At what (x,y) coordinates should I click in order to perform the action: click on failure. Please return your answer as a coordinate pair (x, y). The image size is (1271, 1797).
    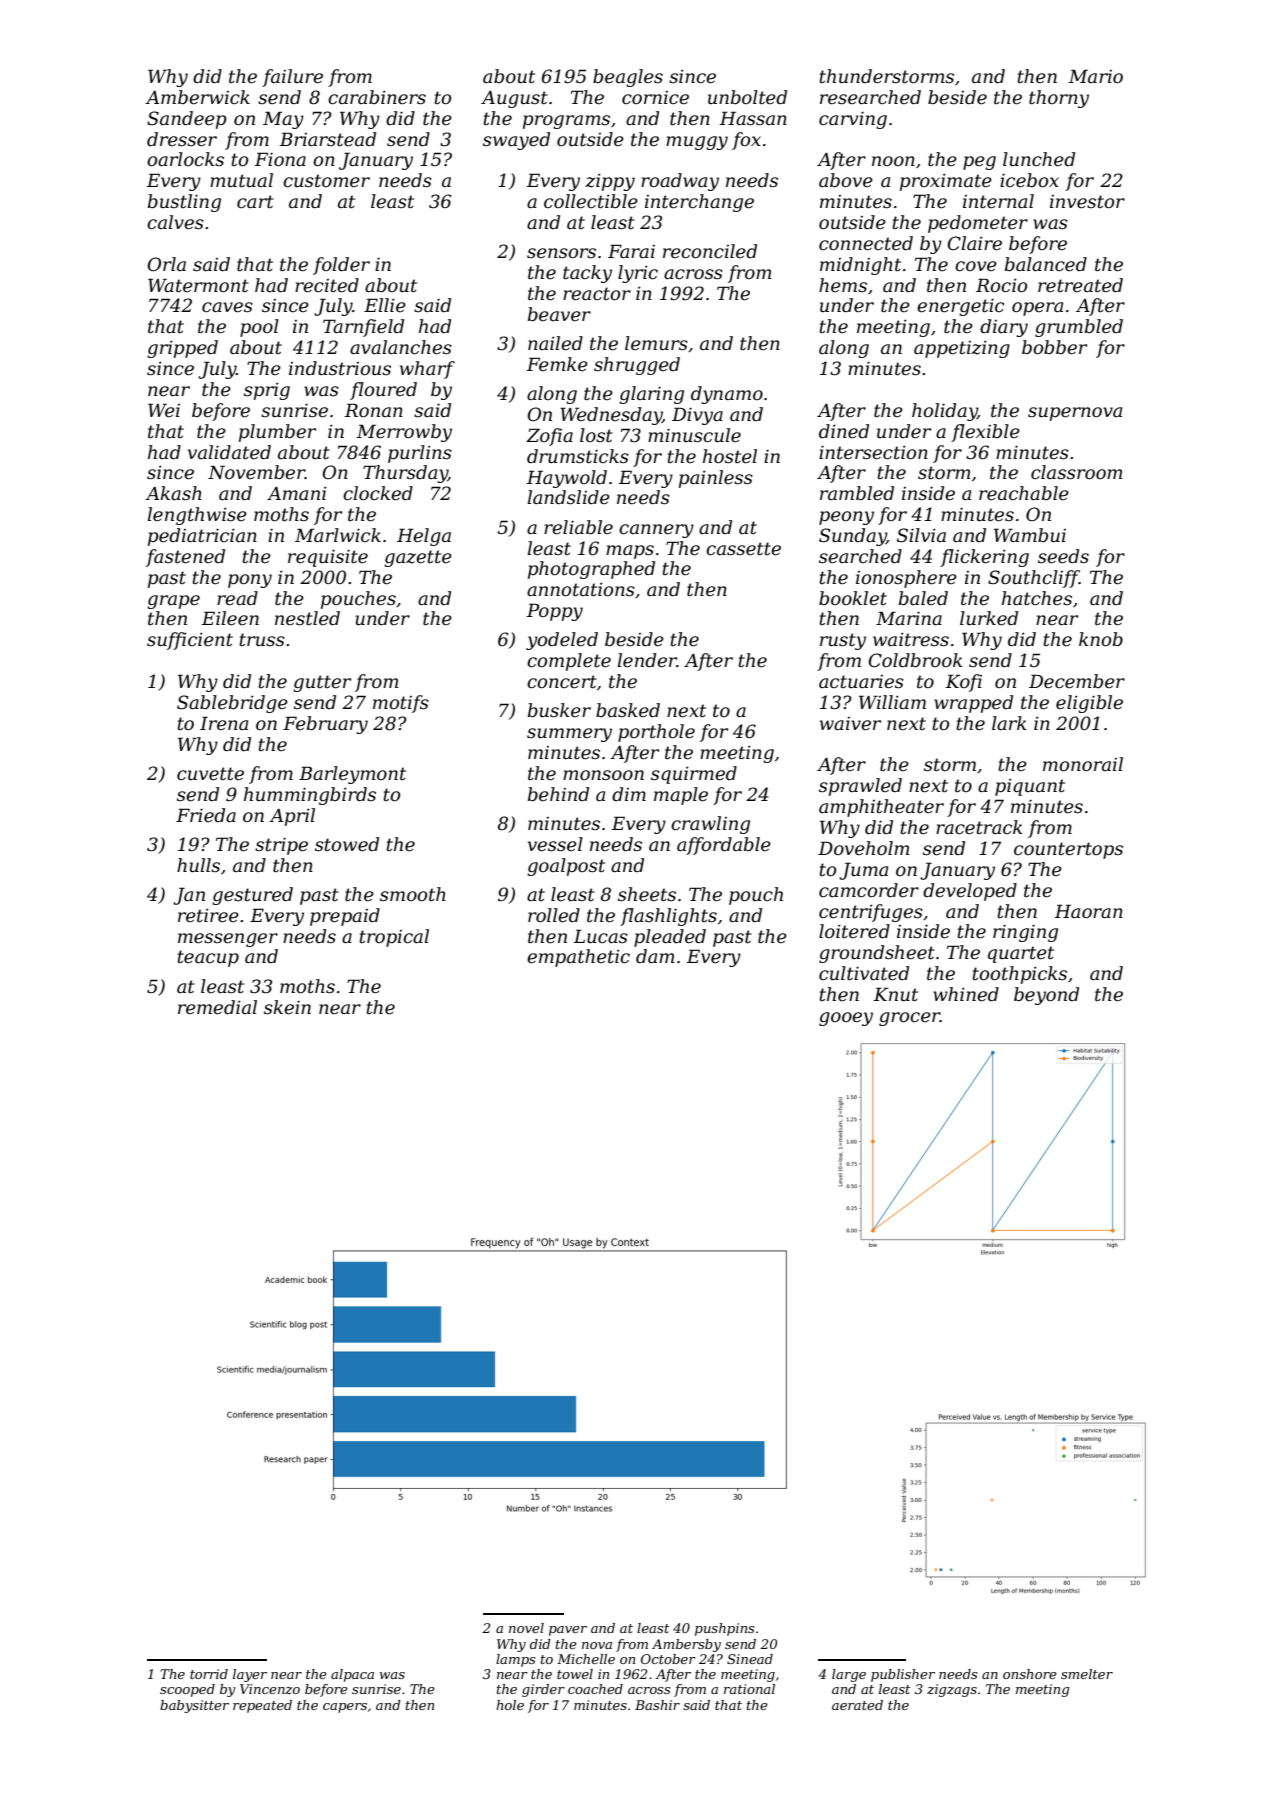
    Looking at the image, I should click on (292, 78).
